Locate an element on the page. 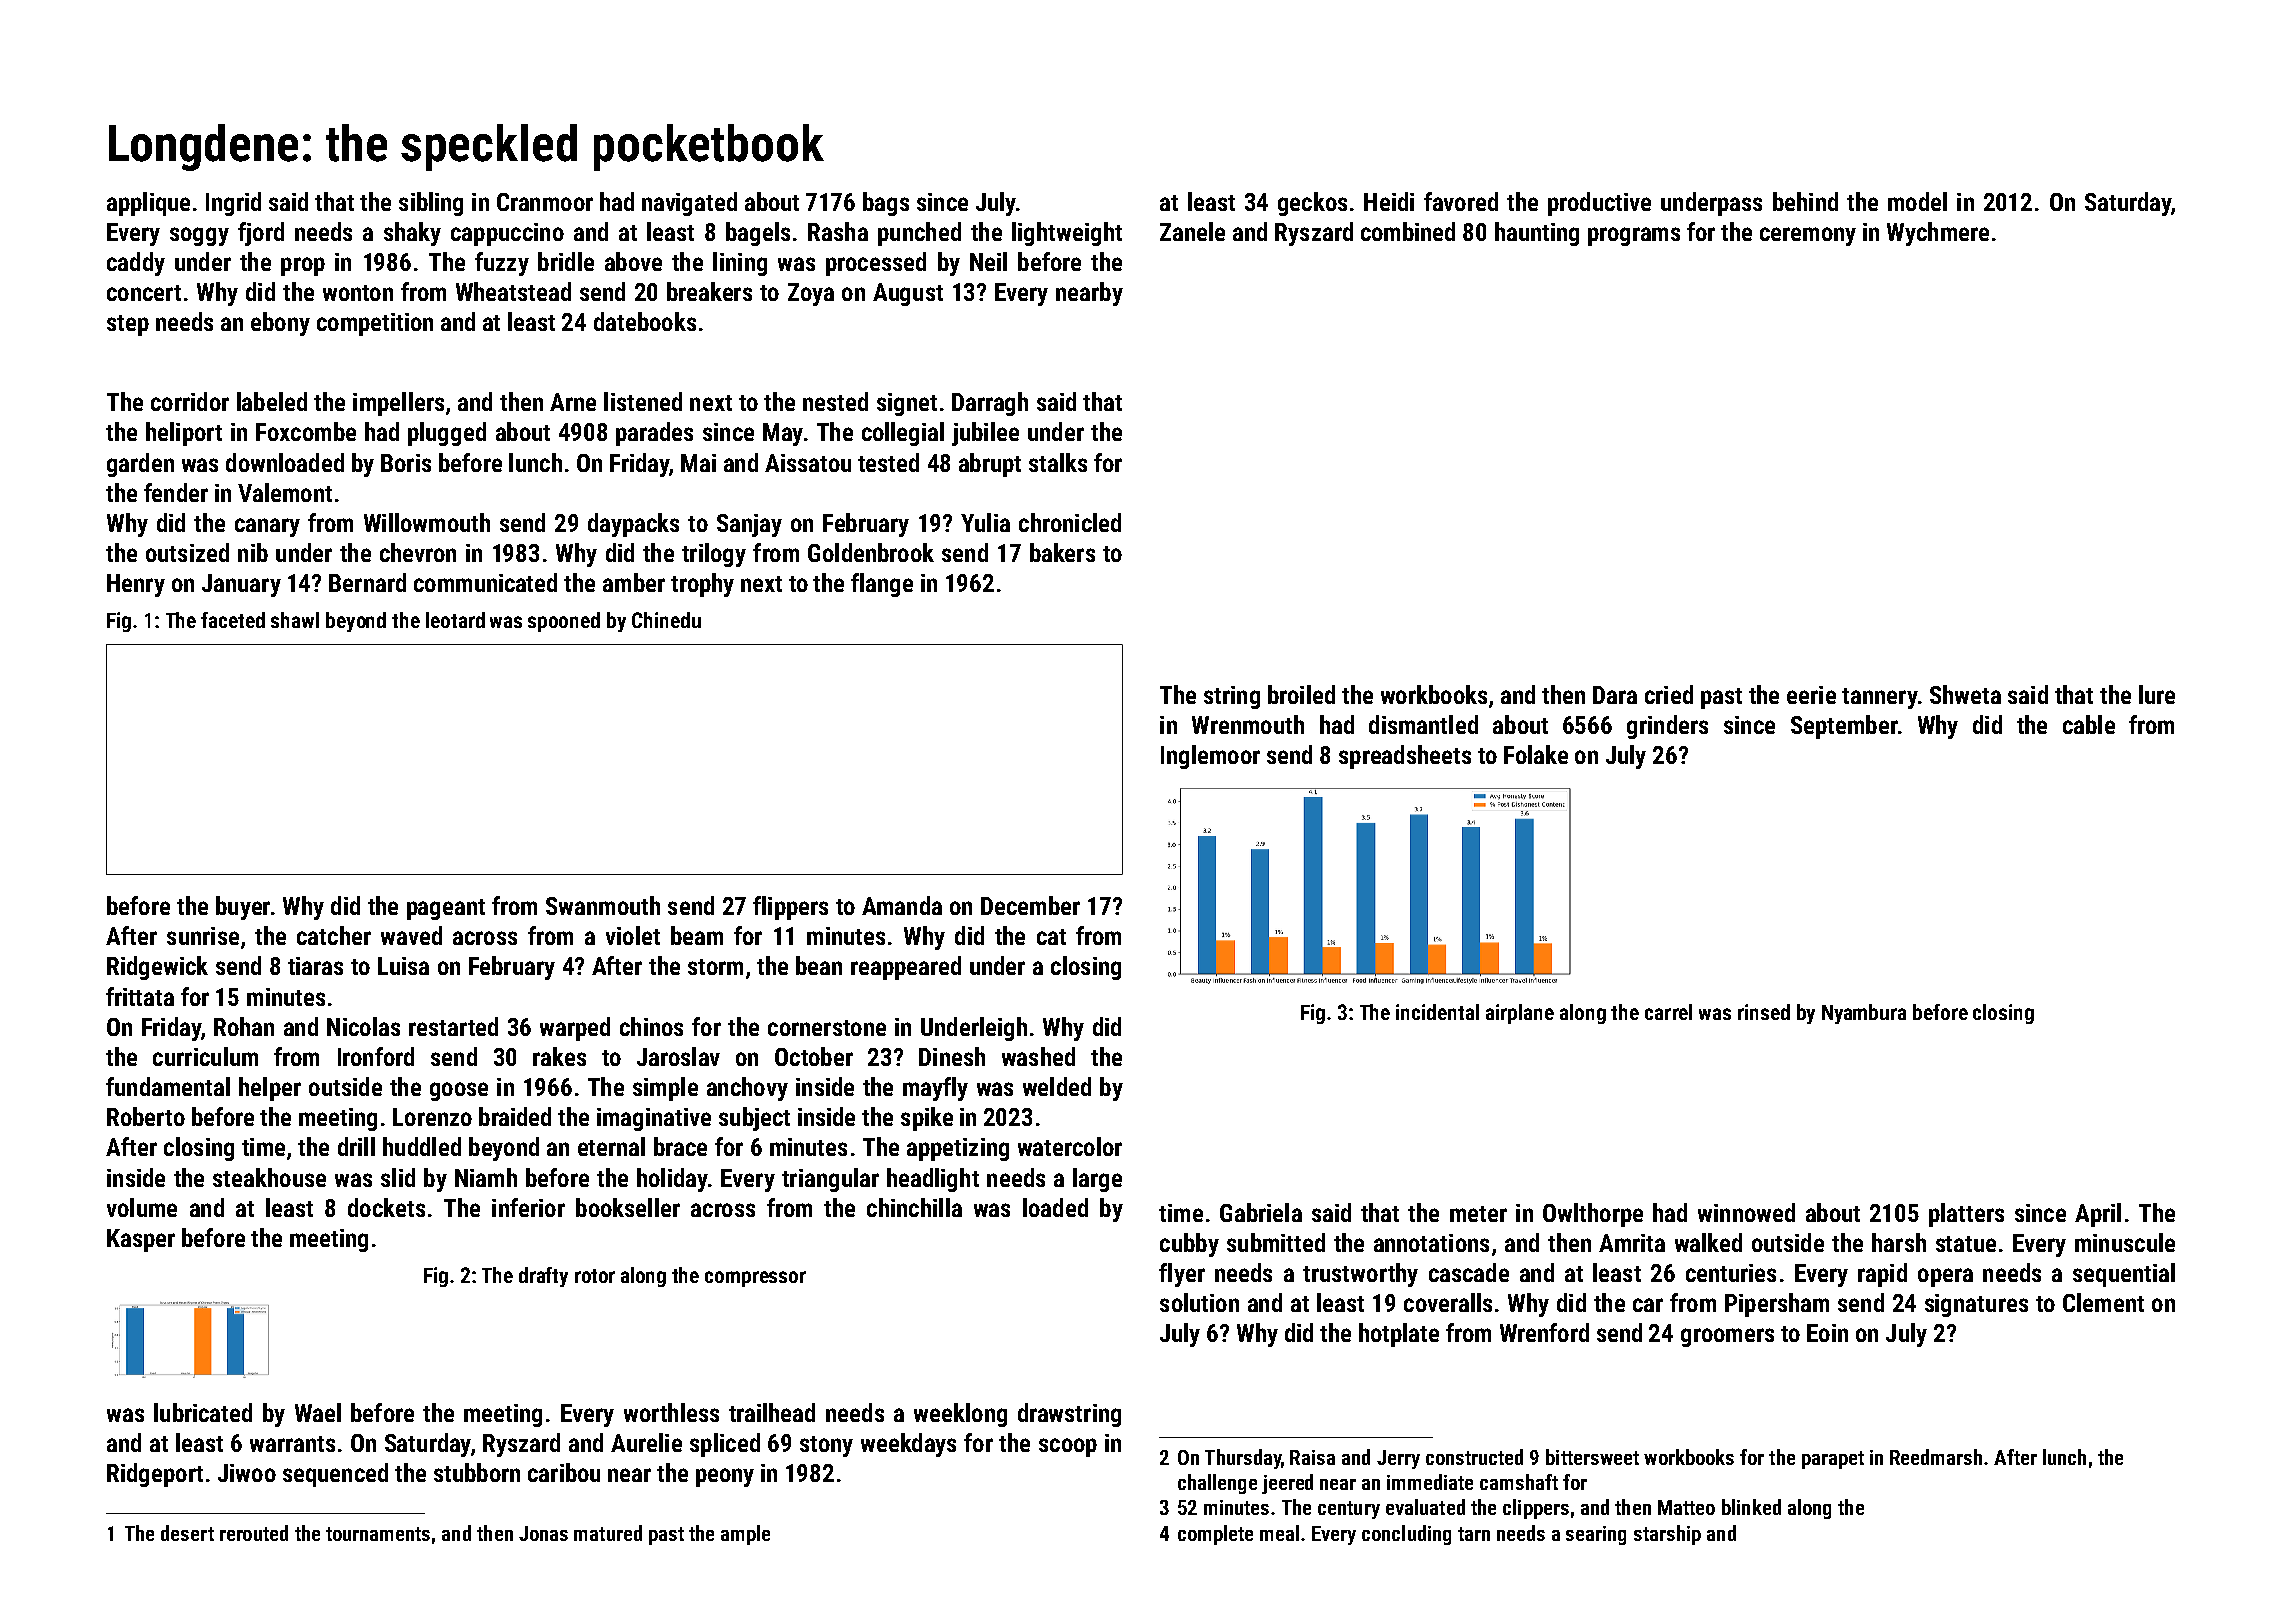  fjord is located at coordinates (261, 234).
